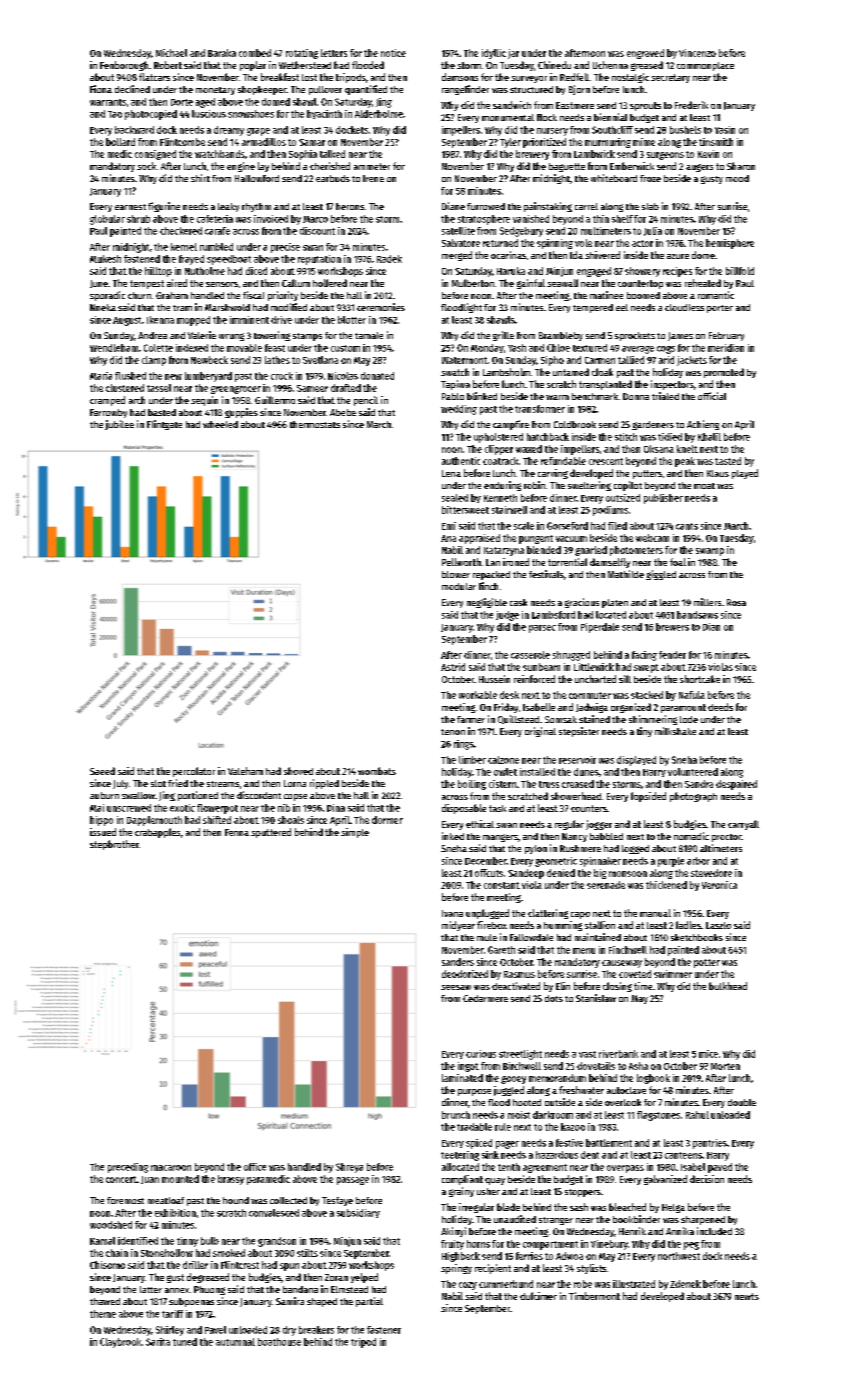 This image has width=849, height=1400. What do you see at coordinates (615, 603) in the image?
I see `platen` at bounding box center [615, 603].
